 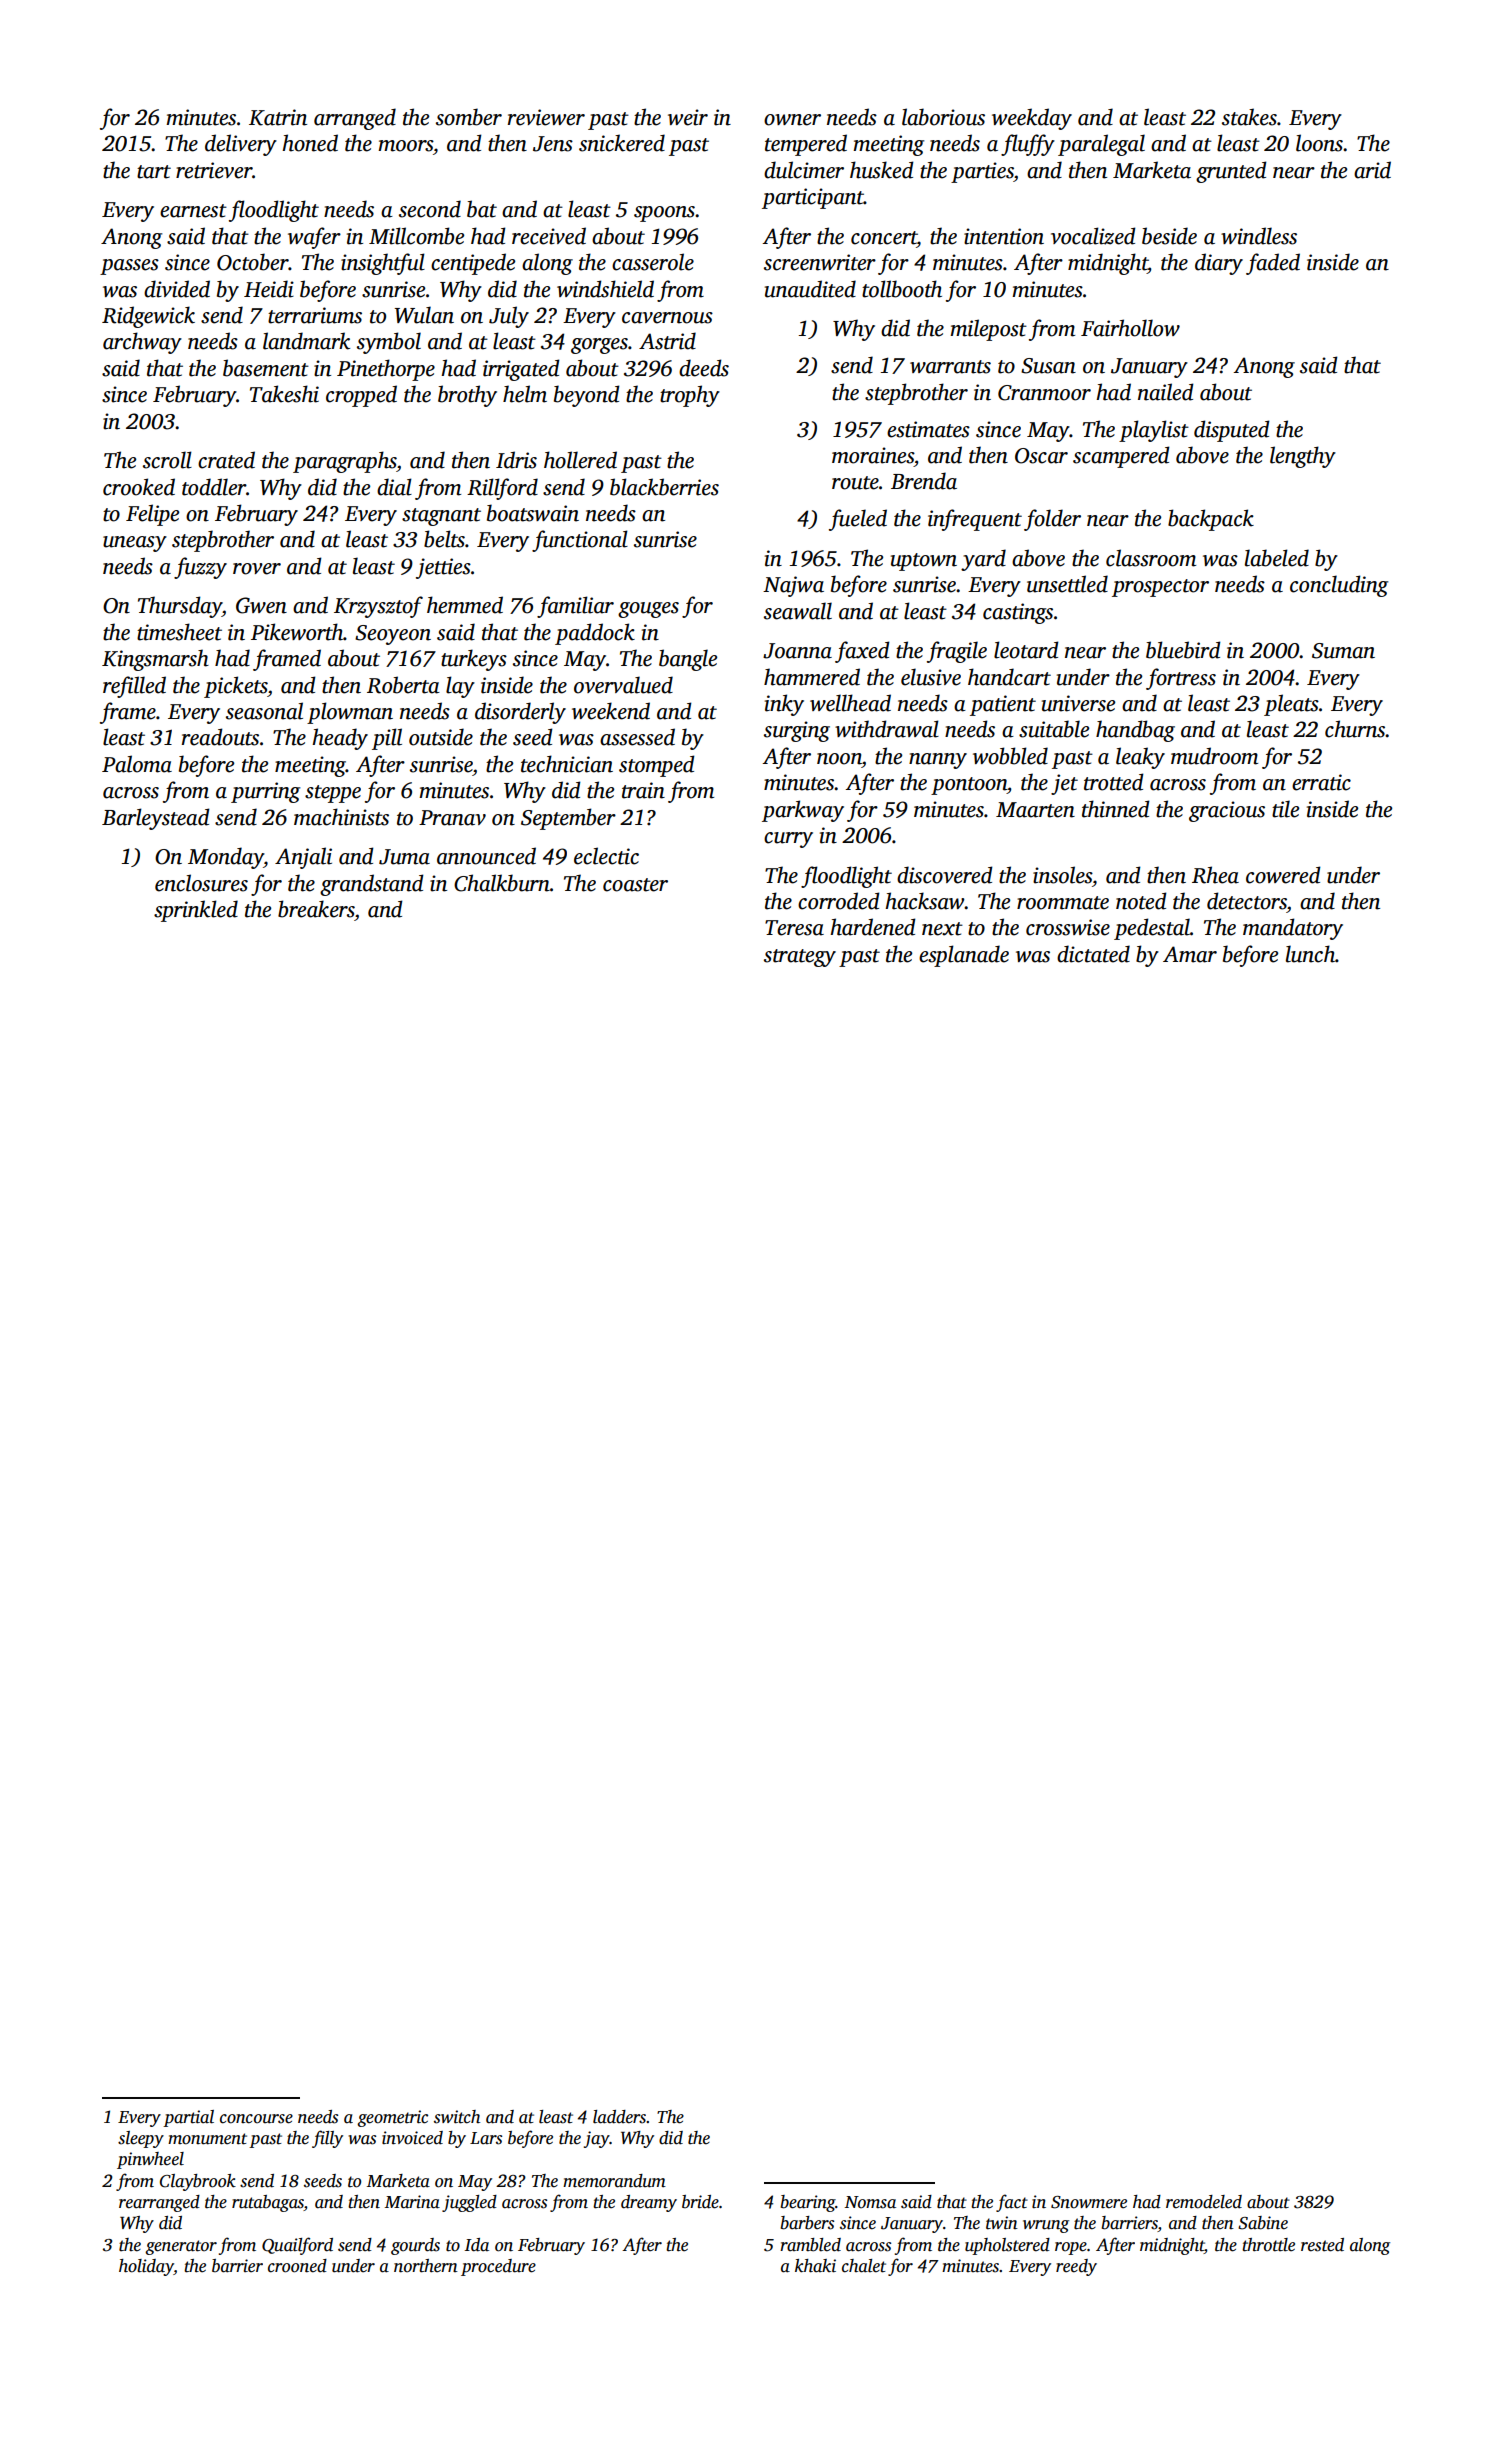 I want to click on crooned, so click(x=297, y=2266).
